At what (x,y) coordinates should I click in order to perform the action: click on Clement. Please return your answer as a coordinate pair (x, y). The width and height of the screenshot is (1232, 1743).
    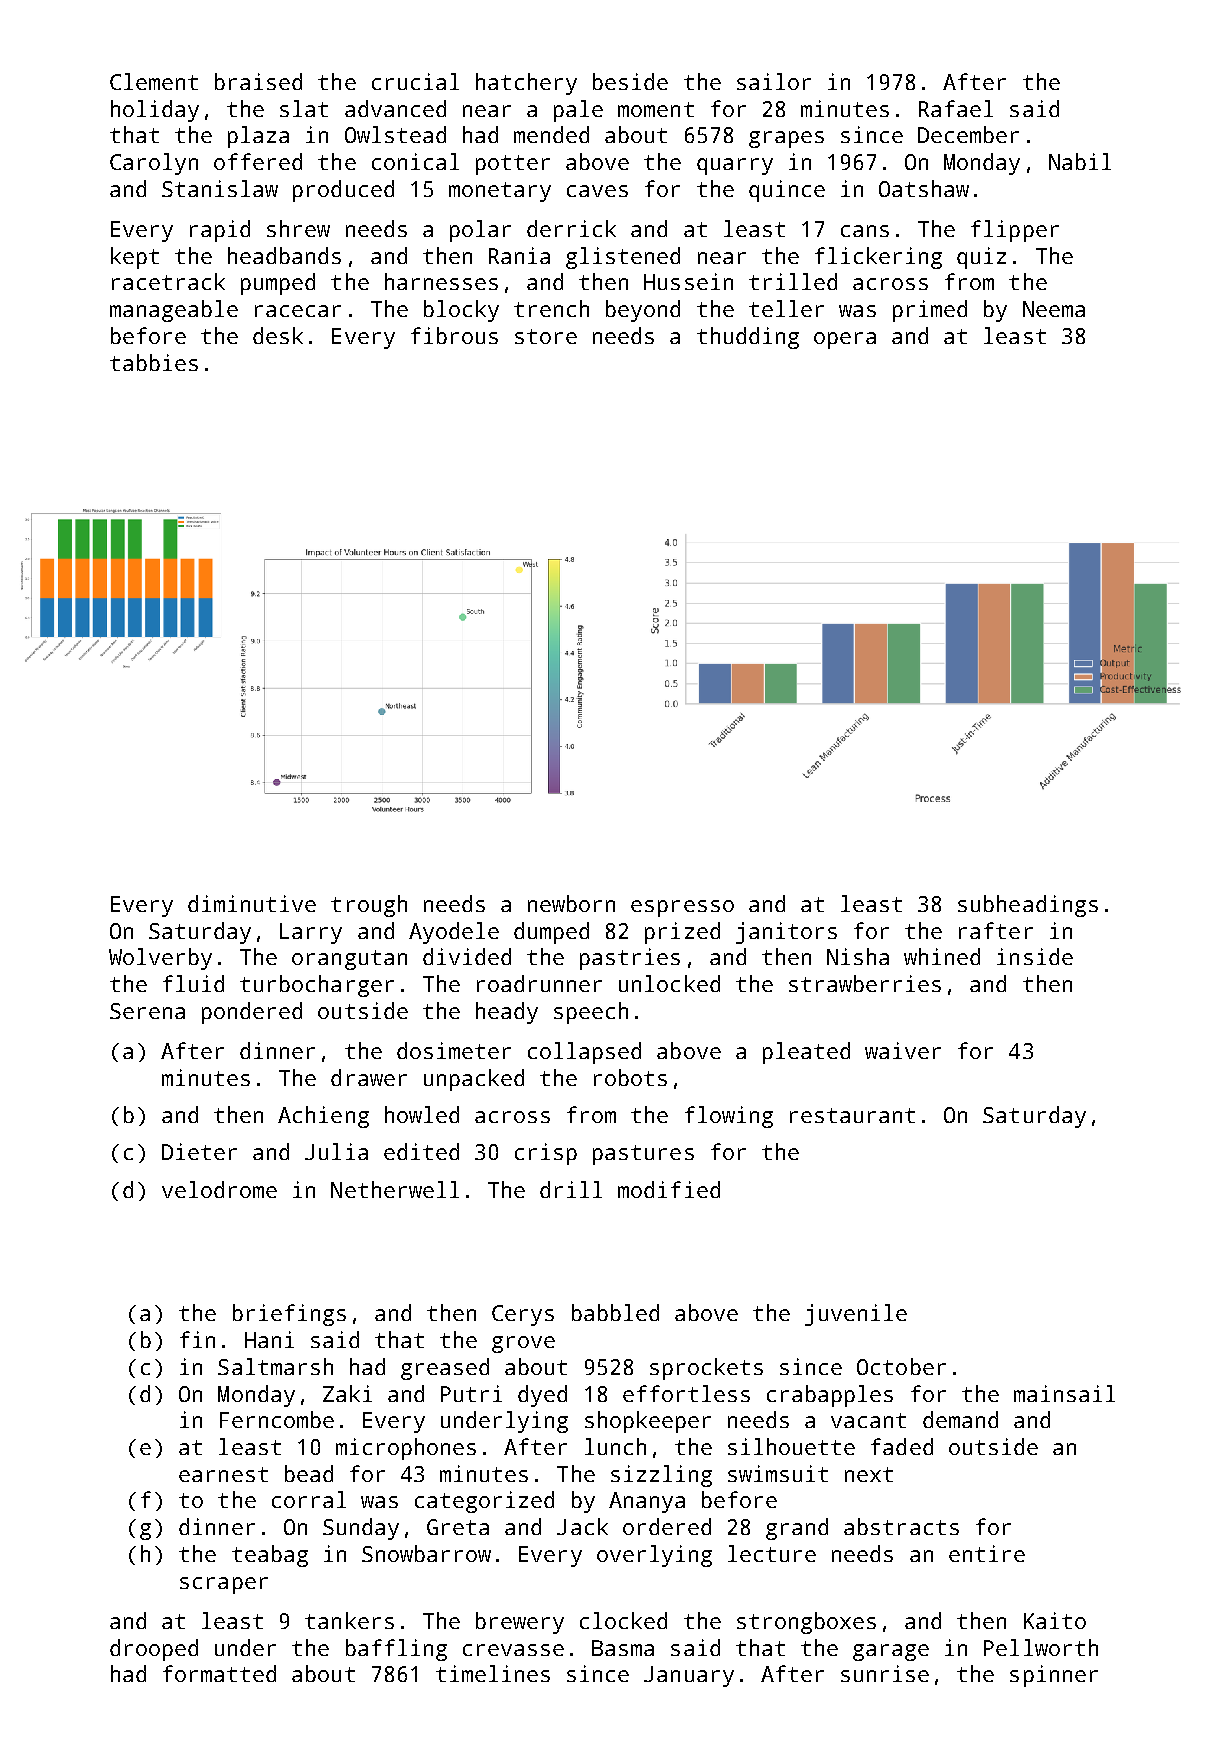
    Looking at the image, I should click on (154, 81).
